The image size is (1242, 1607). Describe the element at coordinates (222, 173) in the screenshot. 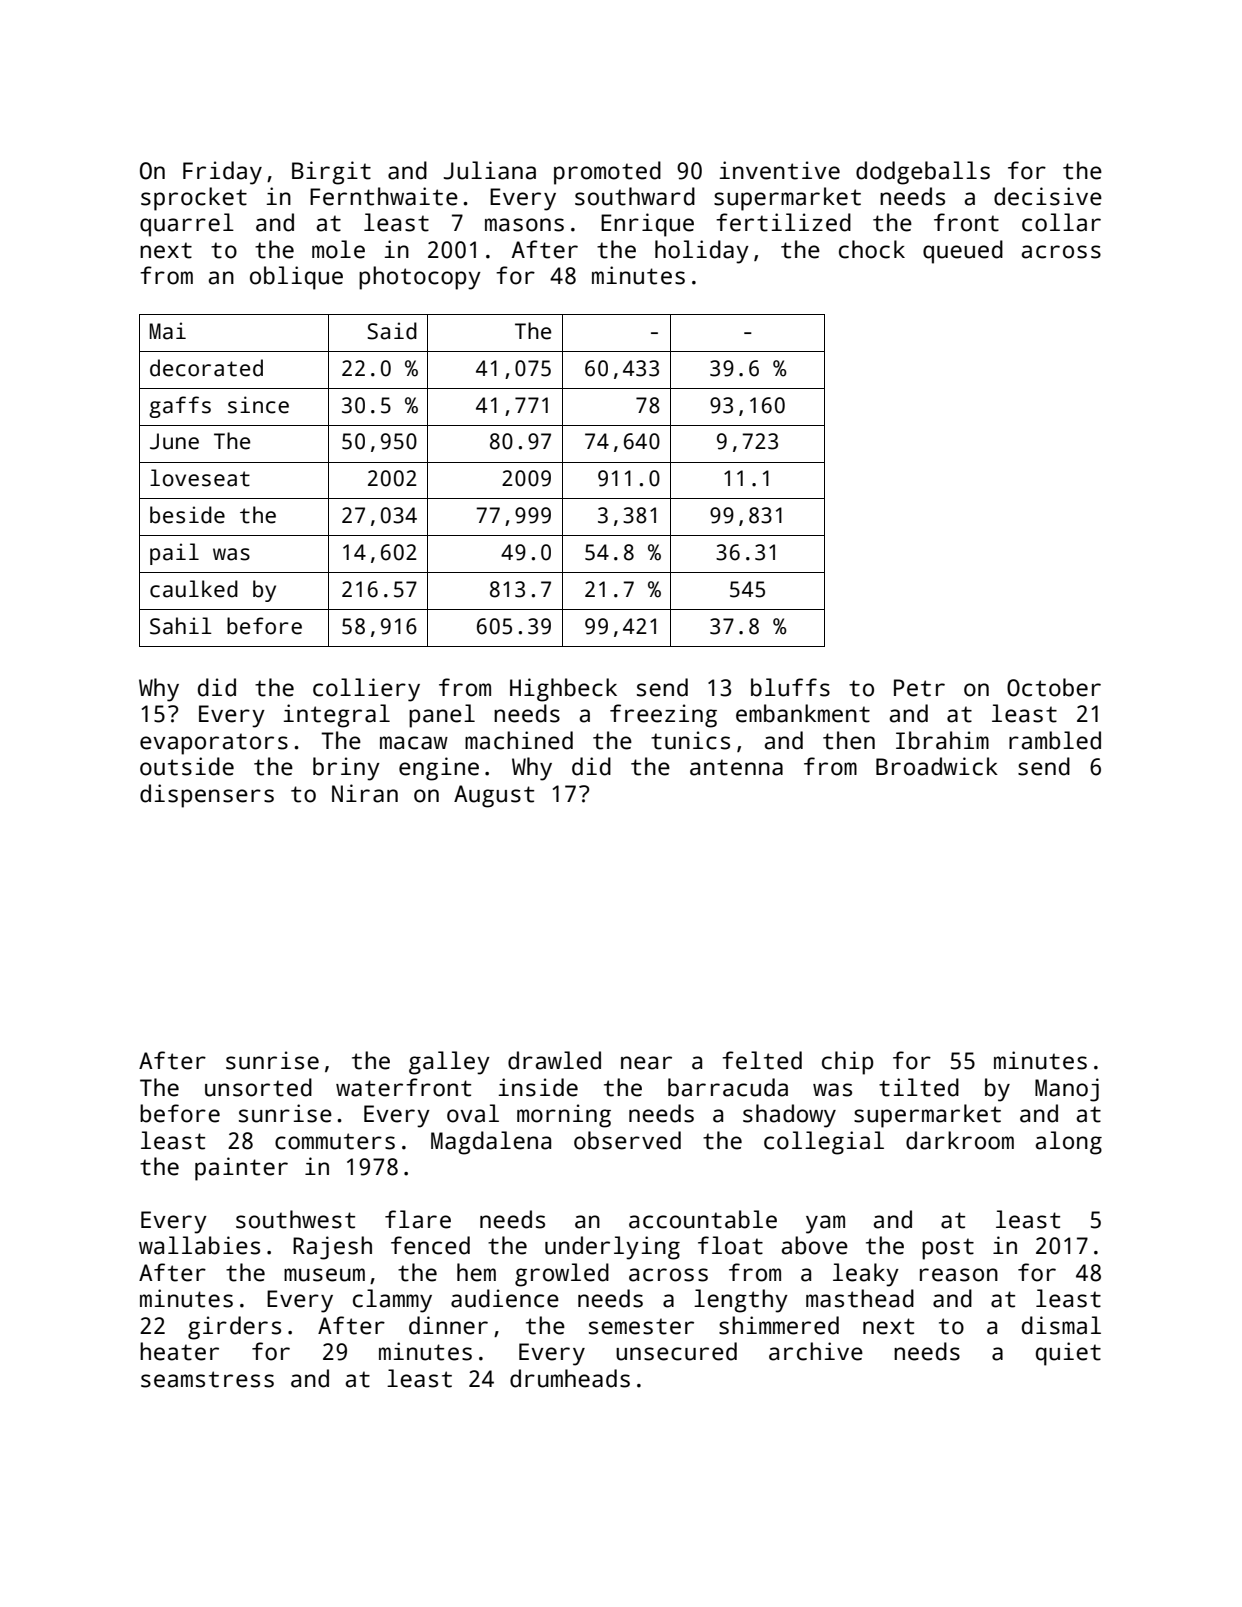

I see `Friday` at that location.
